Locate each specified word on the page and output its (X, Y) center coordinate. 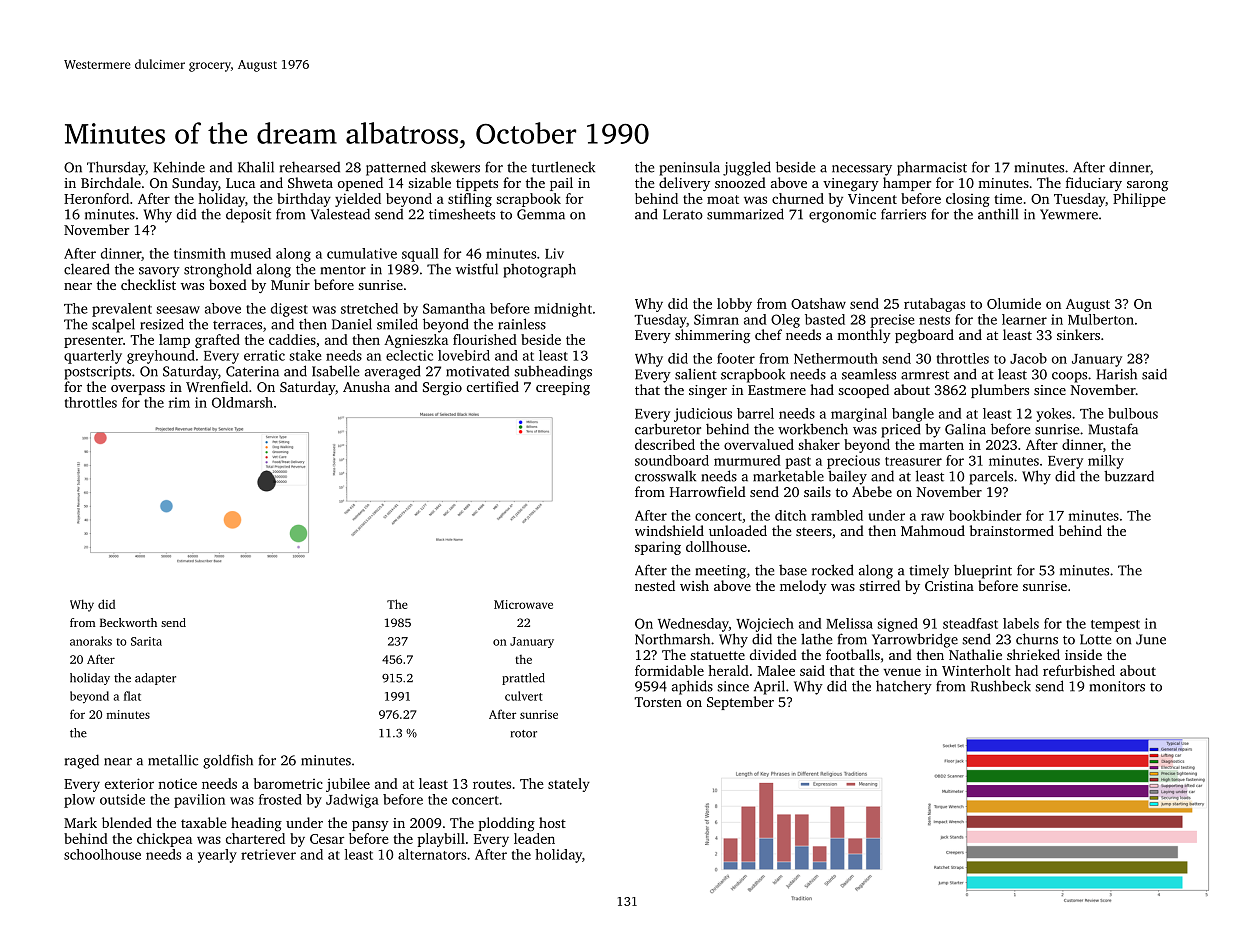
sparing (658, 548)
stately (569, 785)
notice (177, 783)
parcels (991, 478)
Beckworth (128, 622)
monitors (1117, 686)
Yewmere (1069, 214)
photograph (539, 270)
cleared (87, 269)
